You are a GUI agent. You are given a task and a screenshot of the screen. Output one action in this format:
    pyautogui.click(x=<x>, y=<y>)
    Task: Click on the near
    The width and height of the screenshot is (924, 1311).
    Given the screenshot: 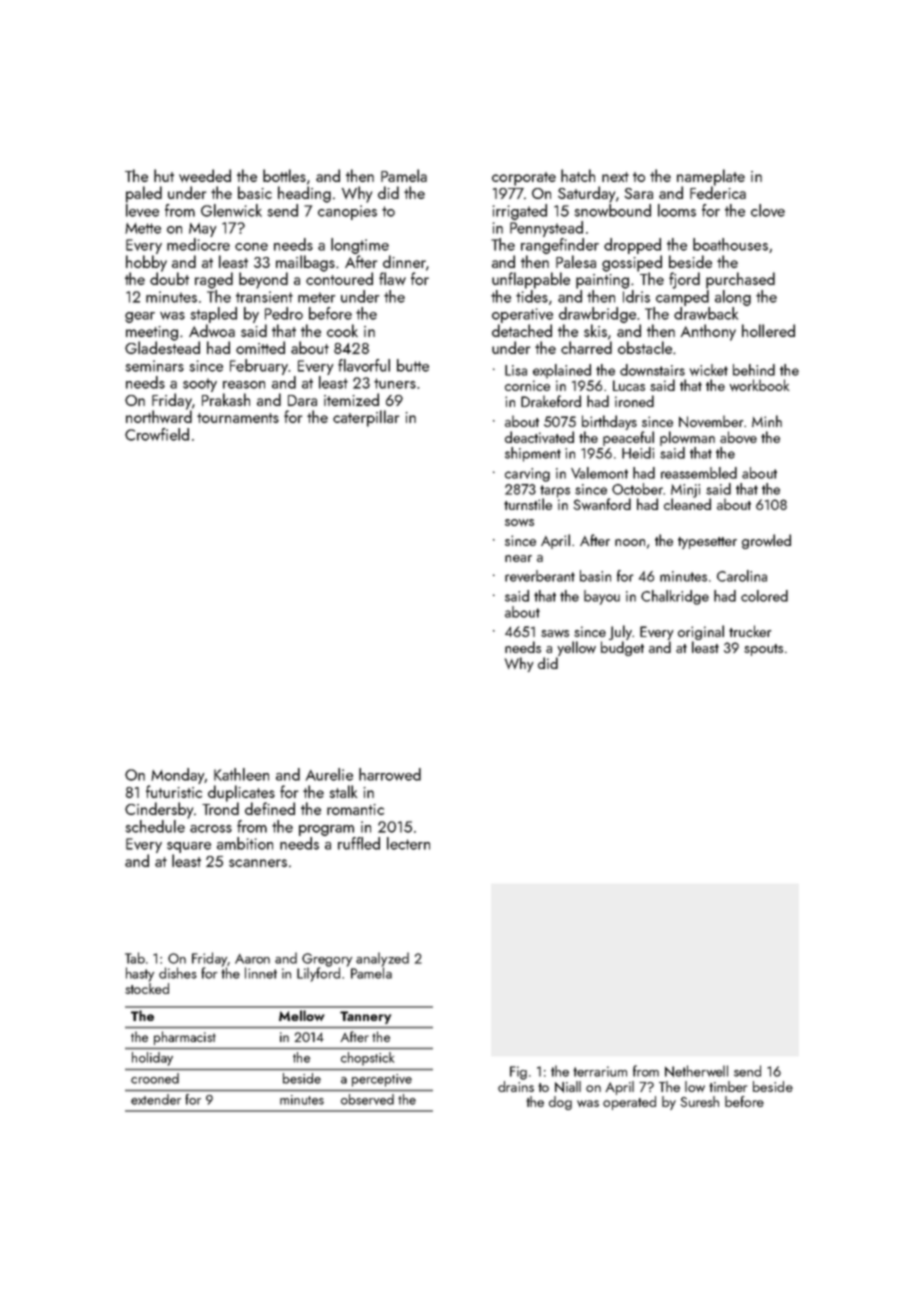 What is the action you would take?
    pyautogui.click(x=518, y=558)
